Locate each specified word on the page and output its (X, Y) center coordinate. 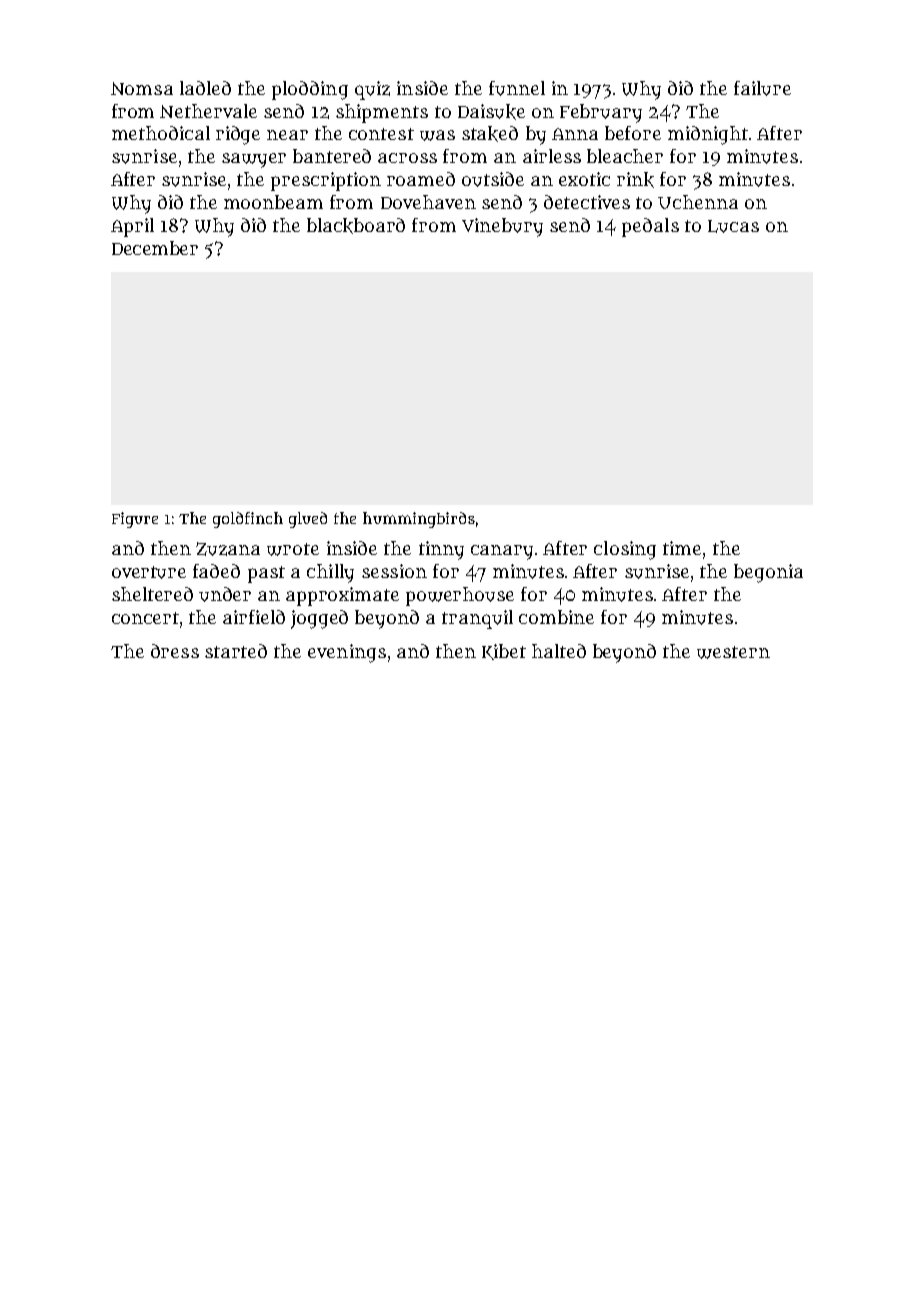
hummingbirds (419, 520)
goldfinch (248, 520)
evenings (347, 653)
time (682, 548)
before (633, 133)
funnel (517, 88)
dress (175, 651)
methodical (161, 133)
